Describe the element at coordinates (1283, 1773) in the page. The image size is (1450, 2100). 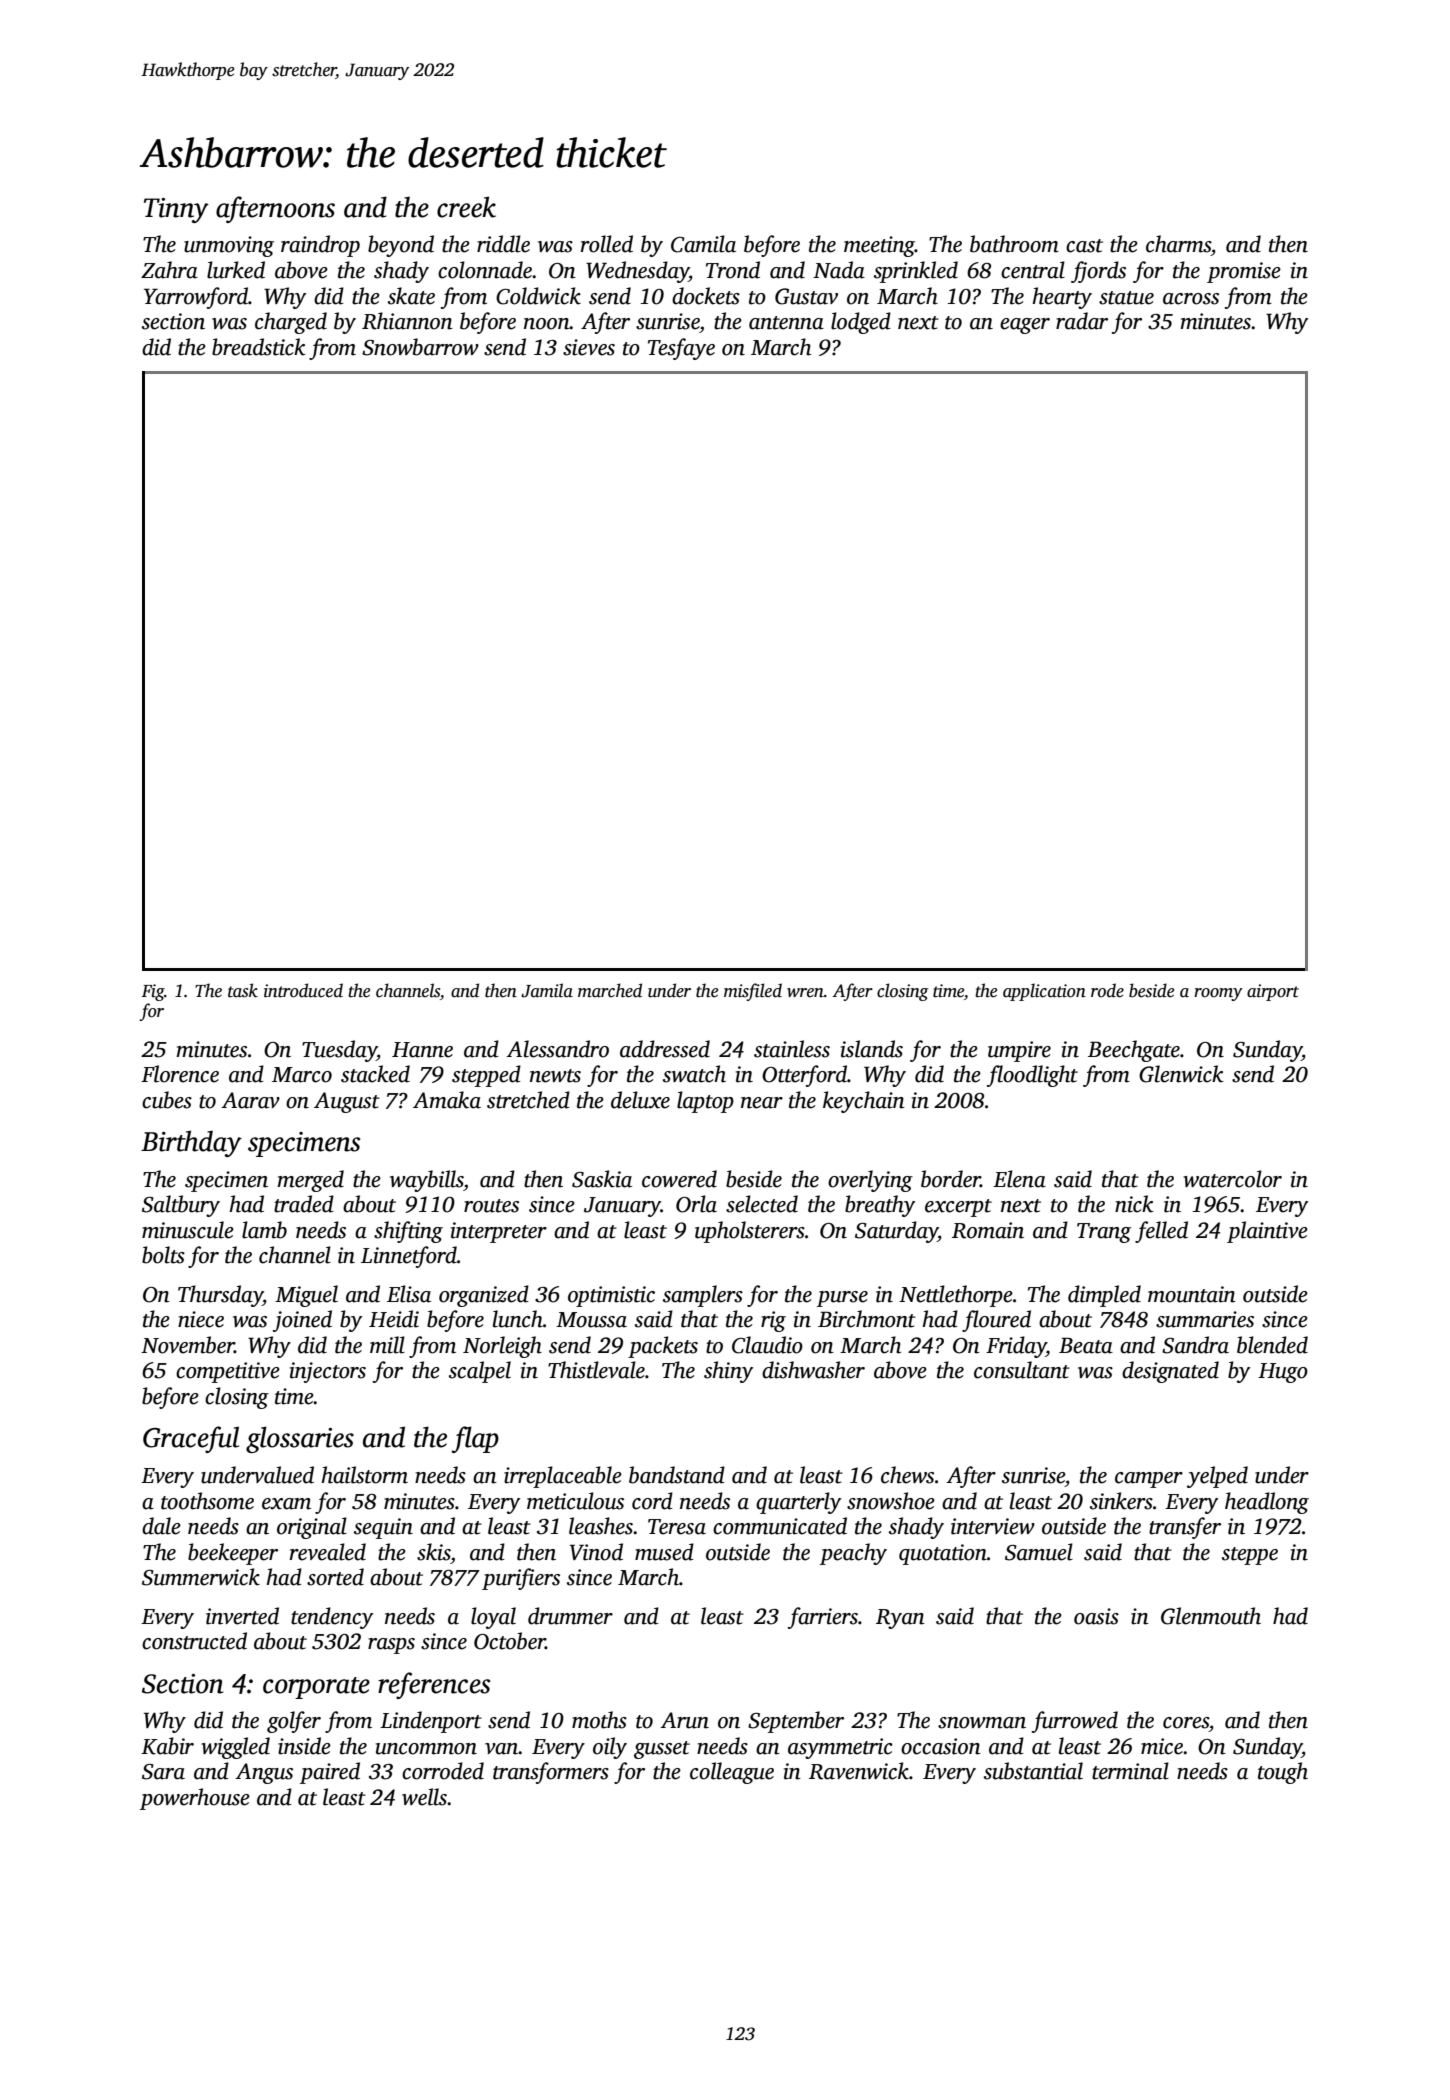
I see `tough` at that location.
